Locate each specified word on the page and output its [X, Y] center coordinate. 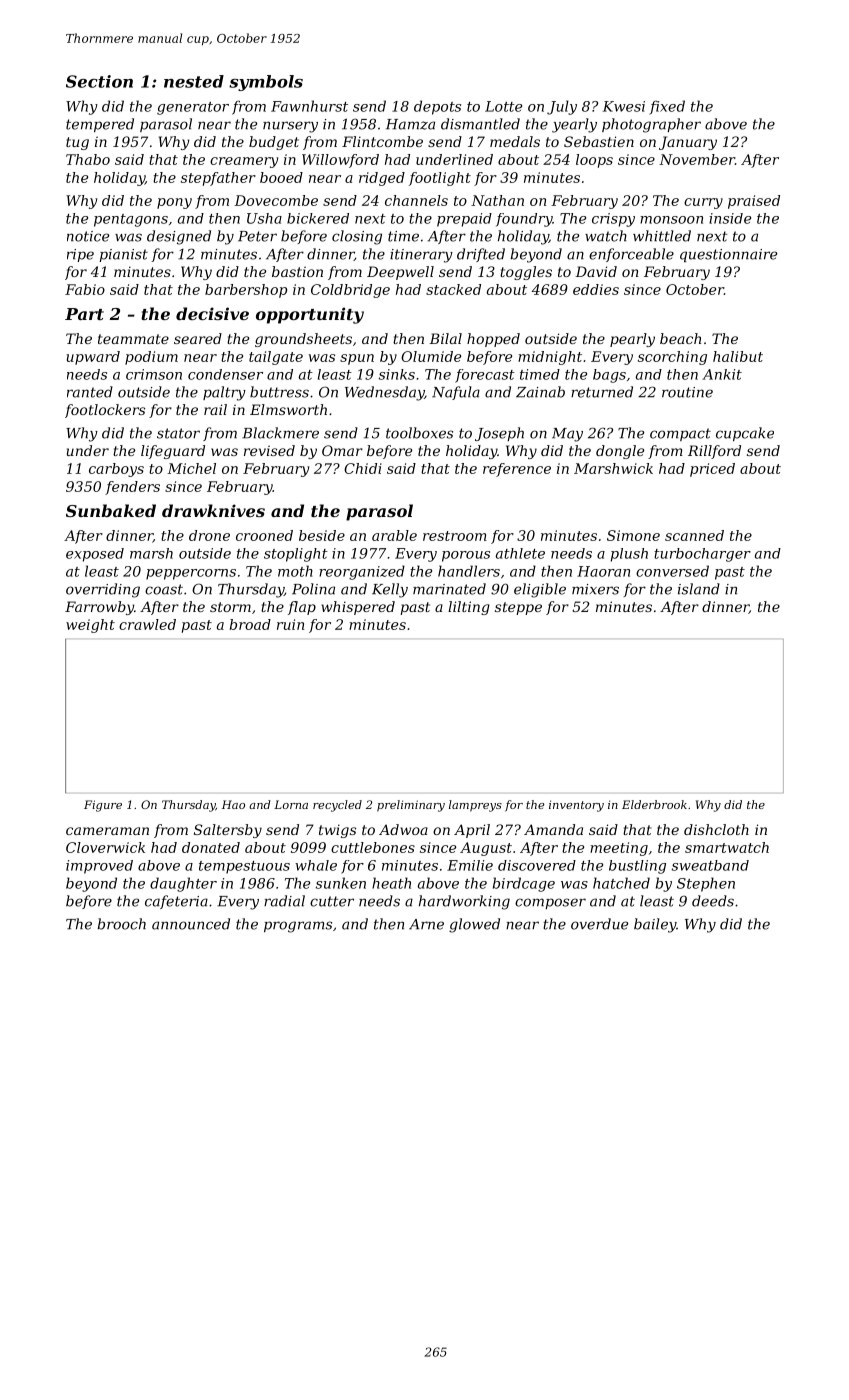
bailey [655, 925]
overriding [103, 590]
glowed [474, 925]
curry [703, 203]
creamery [244, 162]
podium [151, 358]
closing [357, 237]
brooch [122, 924]
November [697, 159]
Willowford [340, 161]
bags [609, 376]
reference [517, 470]
